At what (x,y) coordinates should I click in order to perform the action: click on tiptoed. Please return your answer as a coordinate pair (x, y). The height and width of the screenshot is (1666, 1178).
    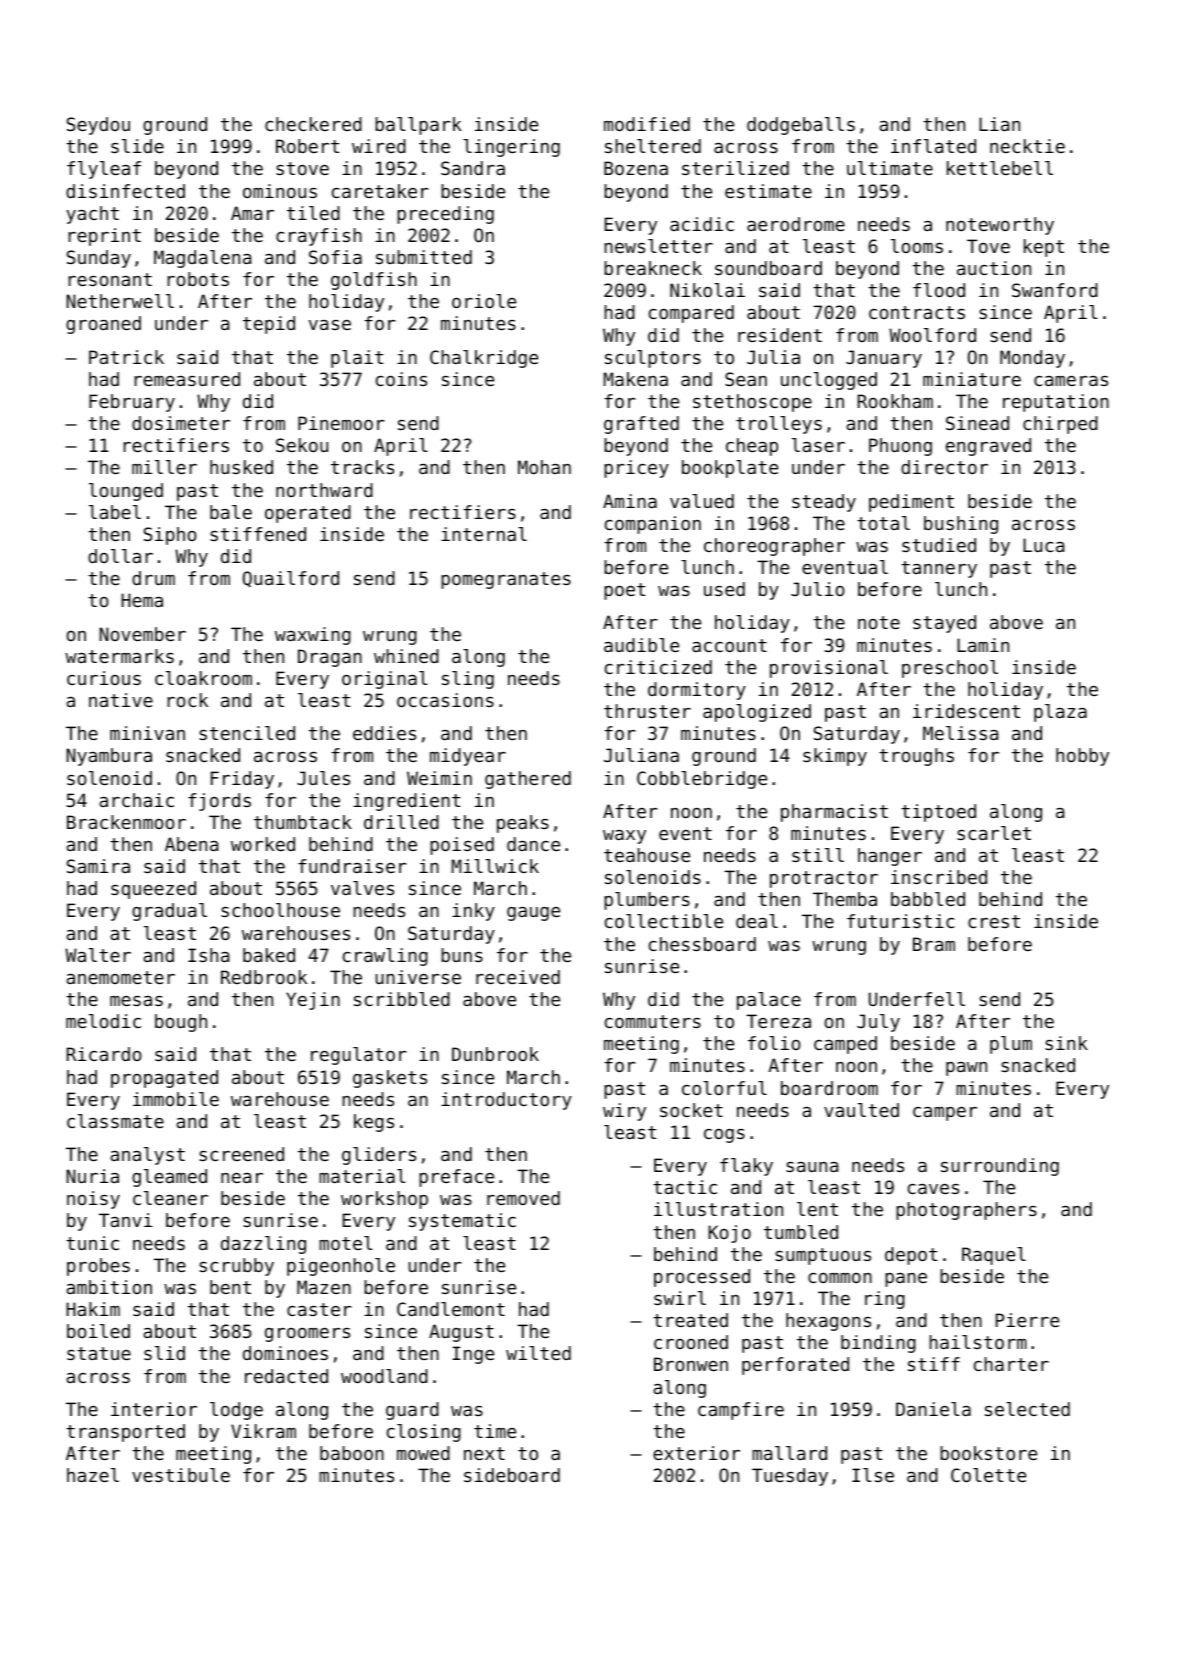
    Looking at the image, I should click on (938, 813).
